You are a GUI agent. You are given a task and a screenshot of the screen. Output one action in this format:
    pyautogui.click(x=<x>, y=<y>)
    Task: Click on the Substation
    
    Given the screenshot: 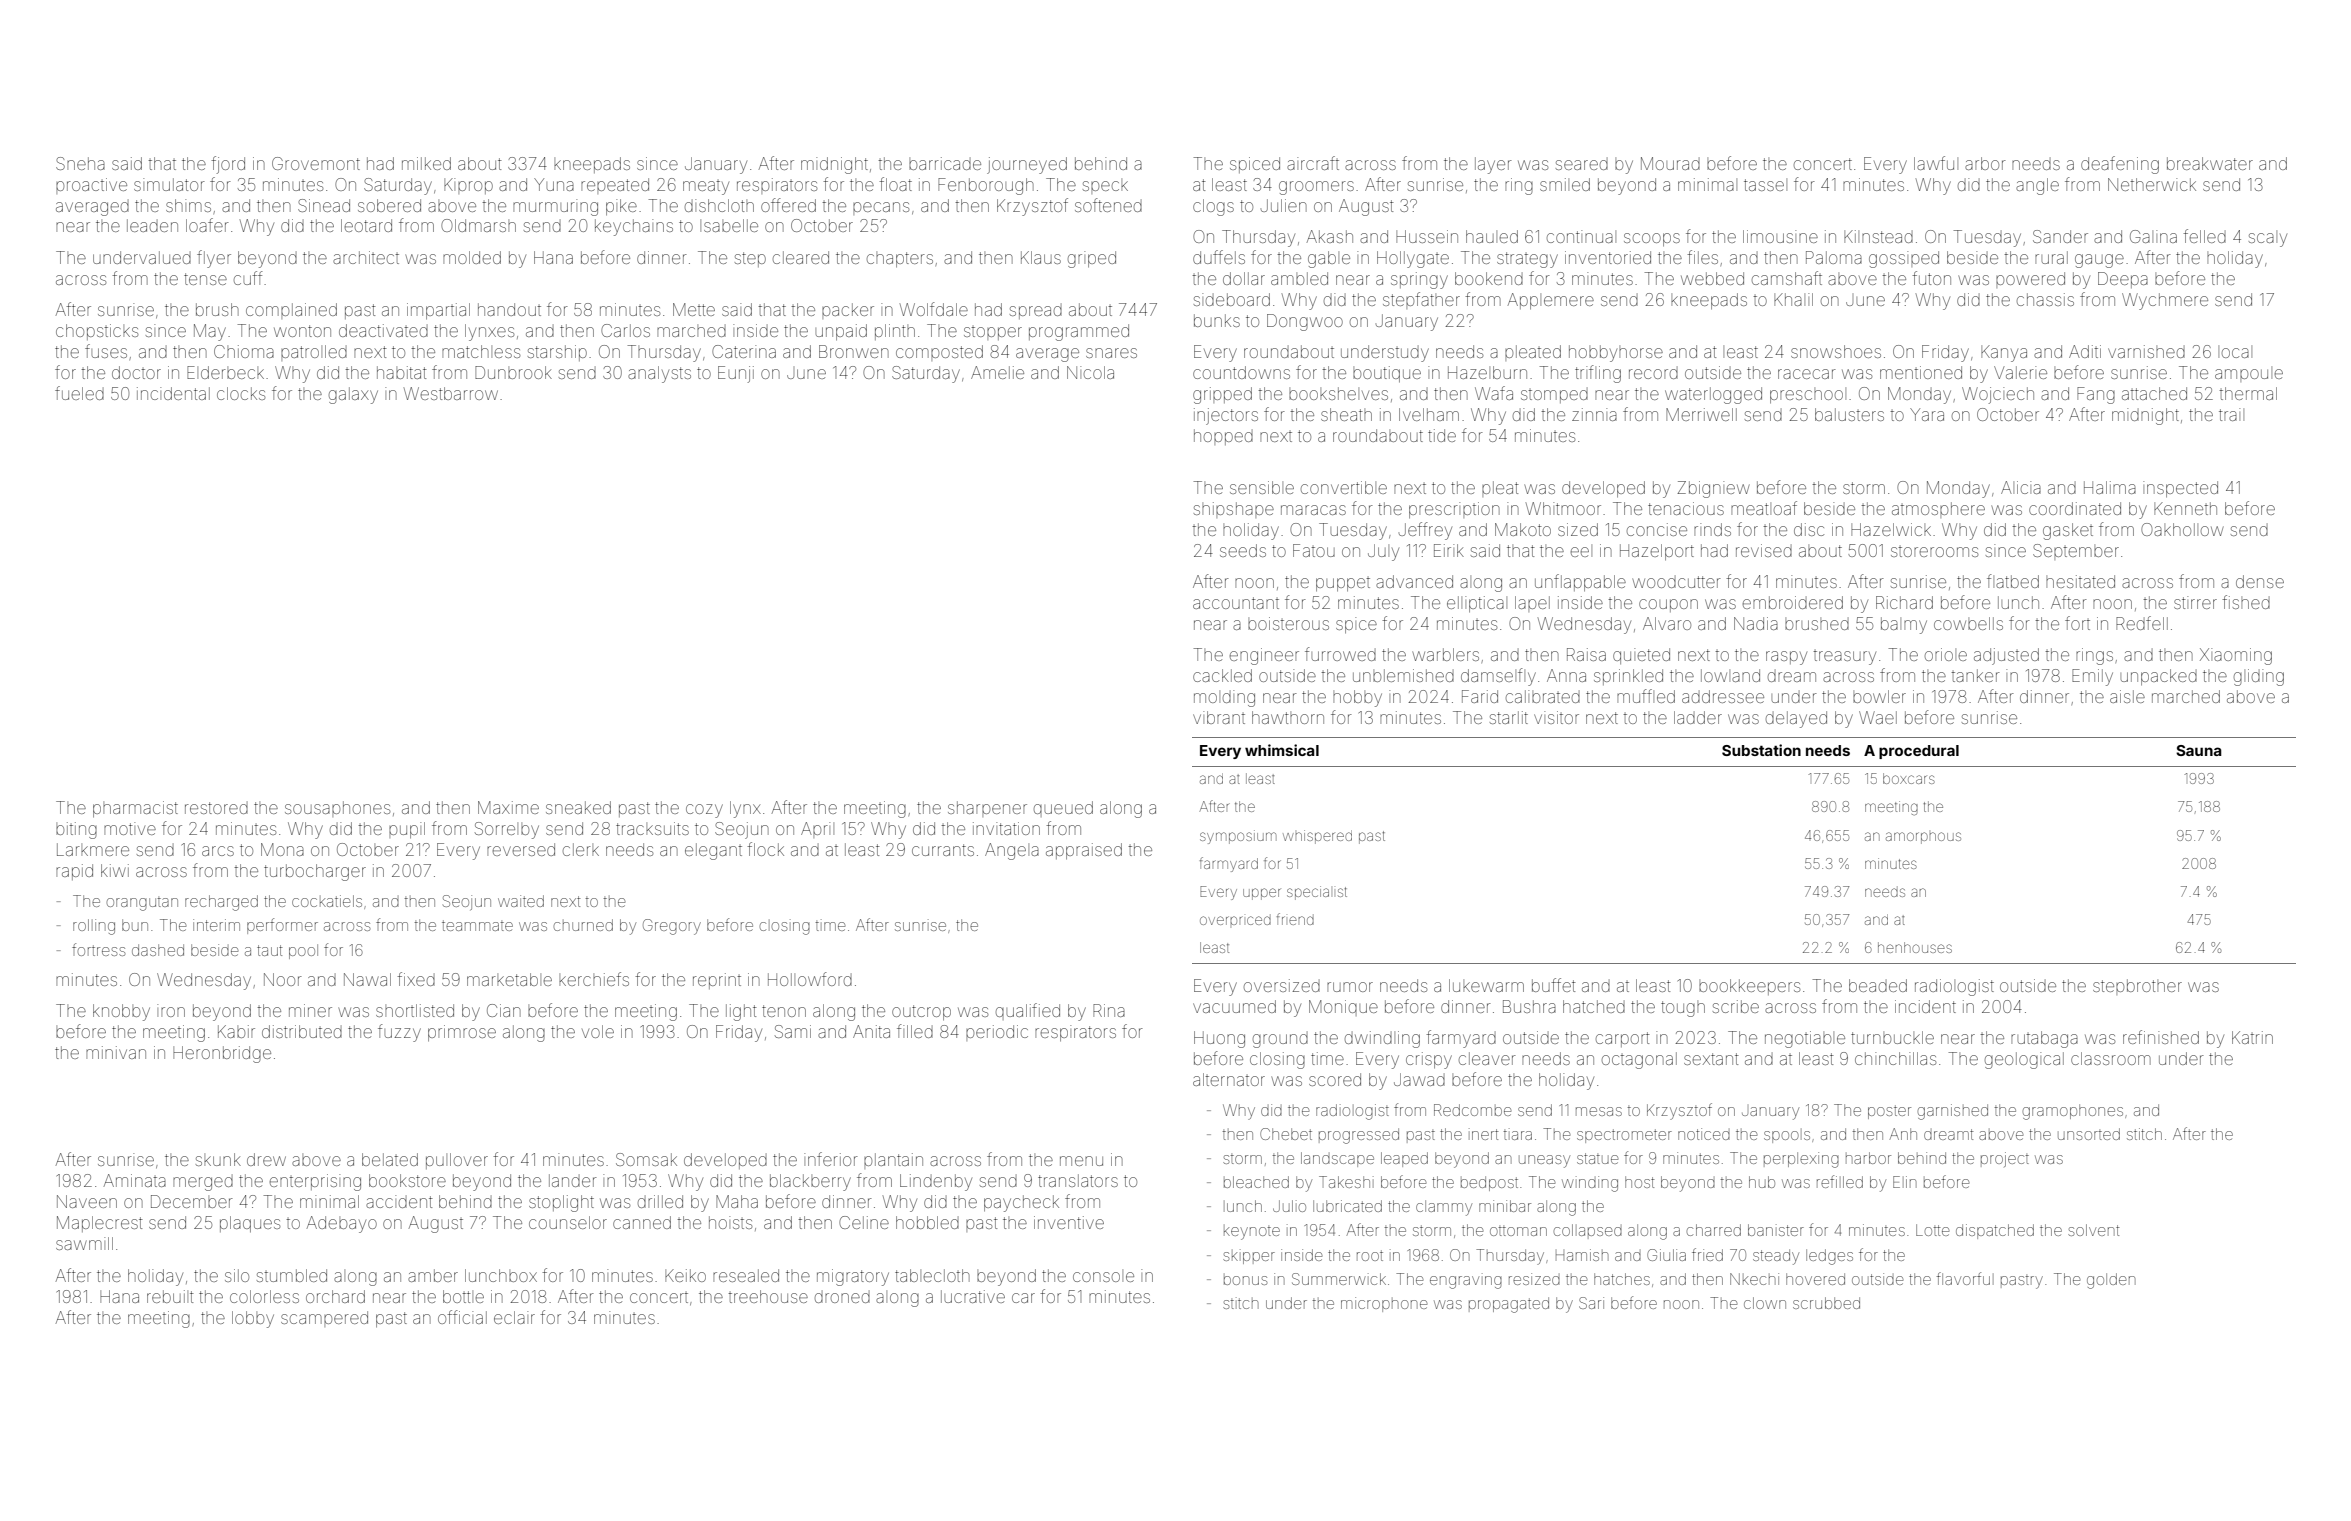 What is the action you would take?
    pyautogui.click(x=1761, y=750)
